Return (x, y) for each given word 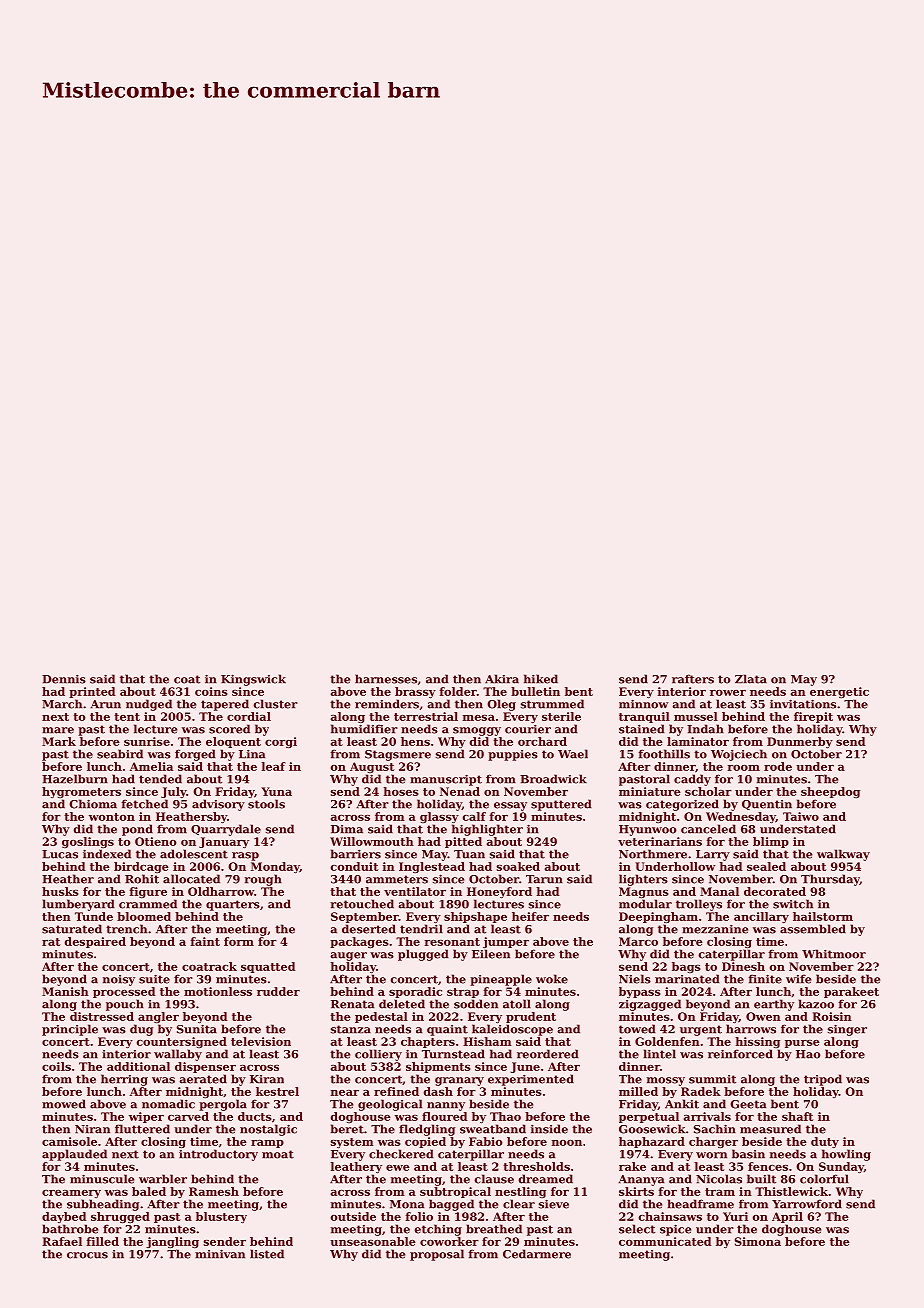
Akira (502, 679)
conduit (354, 866)
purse (802, 1044)
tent (127, 717)
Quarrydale (226, 830)
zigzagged (650, 1005)
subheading (103, 1205)
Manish (65, 991)
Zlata (751, 679)
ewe (398, 1168)
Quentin (767, 805)
